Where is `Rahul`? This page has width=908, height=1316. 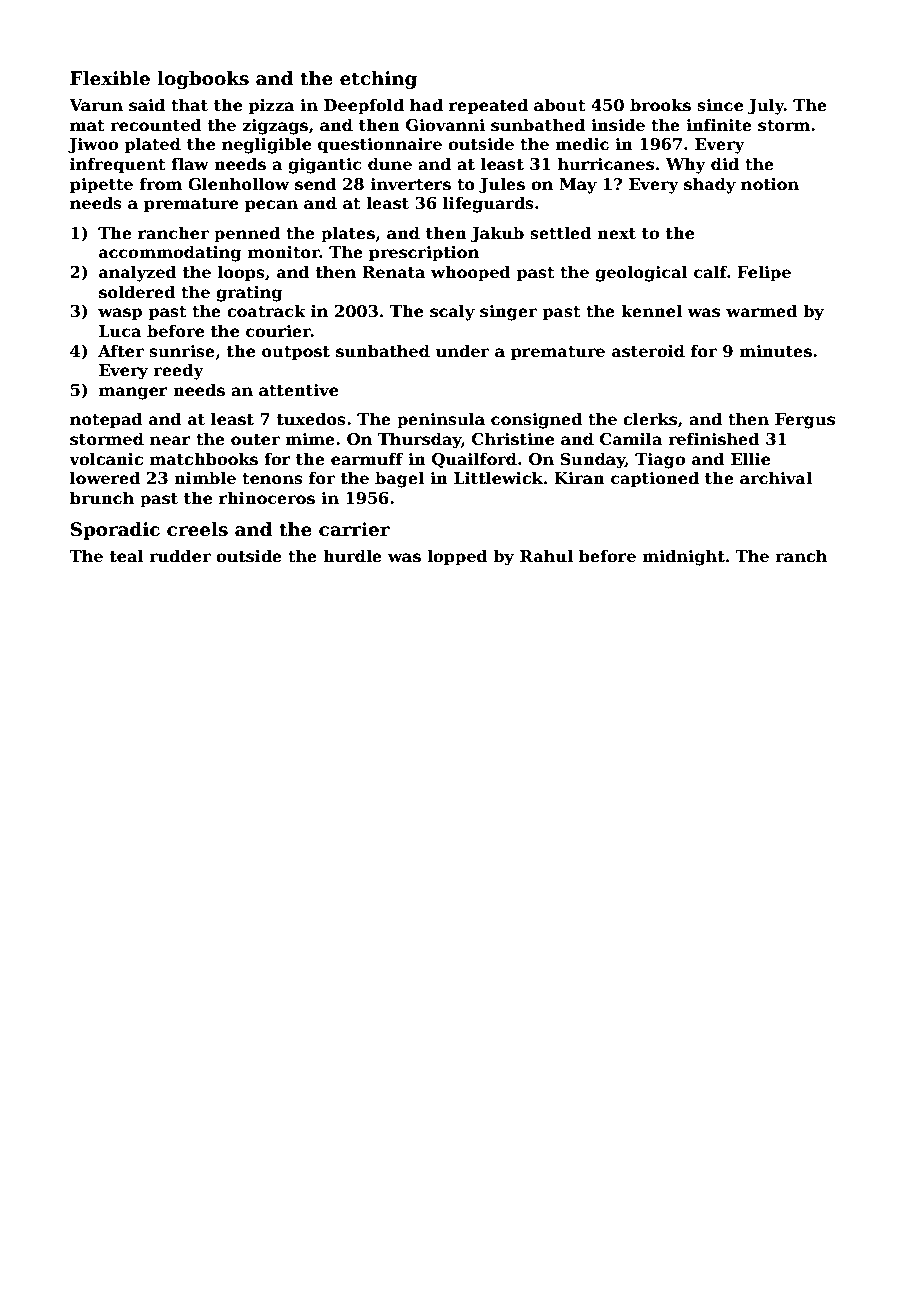 Rahul is located at coordinates (546, 555).
